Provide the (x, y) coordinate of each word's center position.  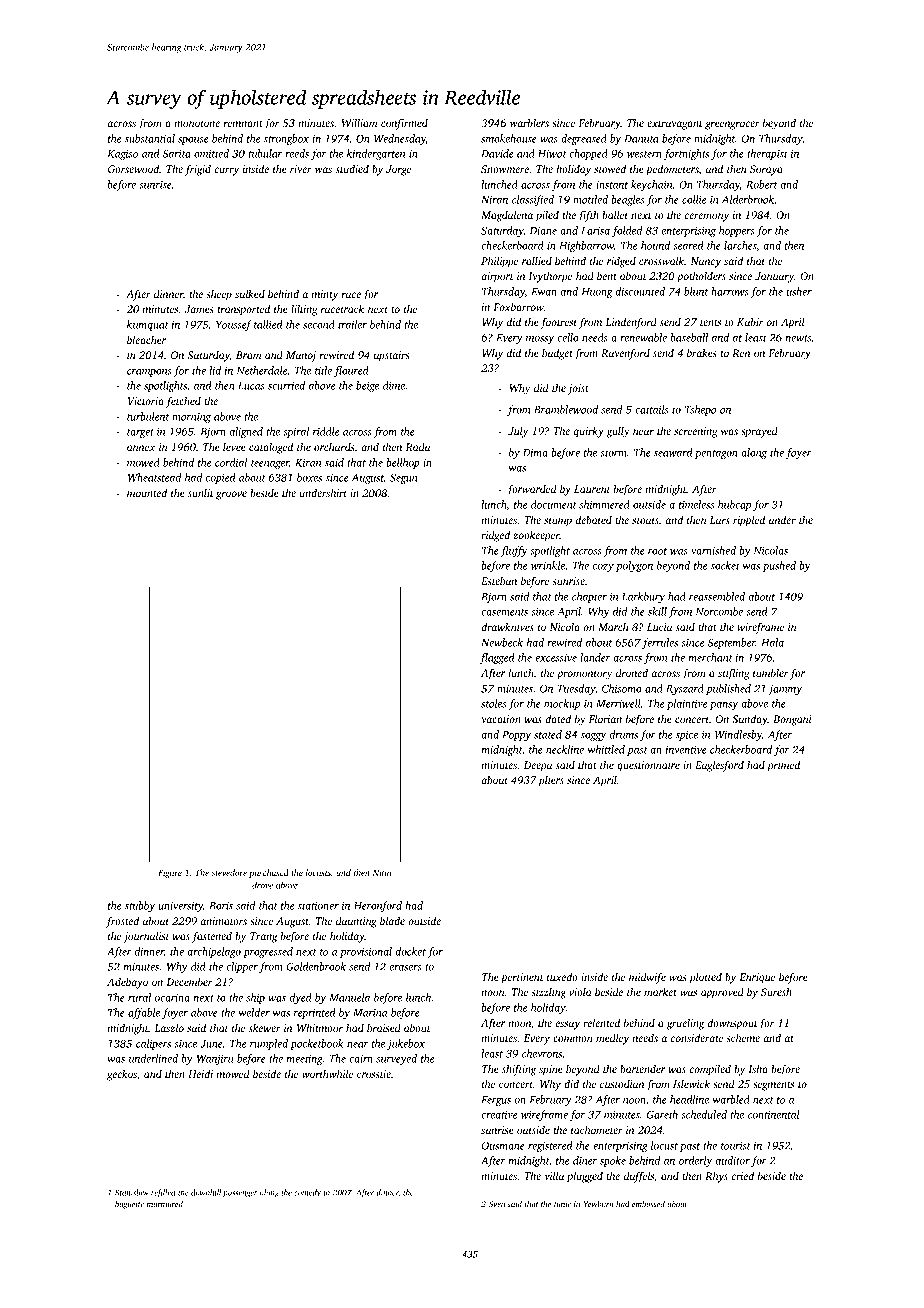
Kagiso (122, 155)
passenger (240, 1194)
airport (497, 277)
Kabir (750, 321)
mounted (147, 492)
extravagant (674, 125)
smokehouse (509, 138)
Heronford (378, 906)
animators (224, 921)
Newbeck (502, 642)
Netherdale (261, 370)
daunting (356, 922)
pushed (779, 566)
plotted (705, 978)
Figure (170, 874)
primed (783, 766)
